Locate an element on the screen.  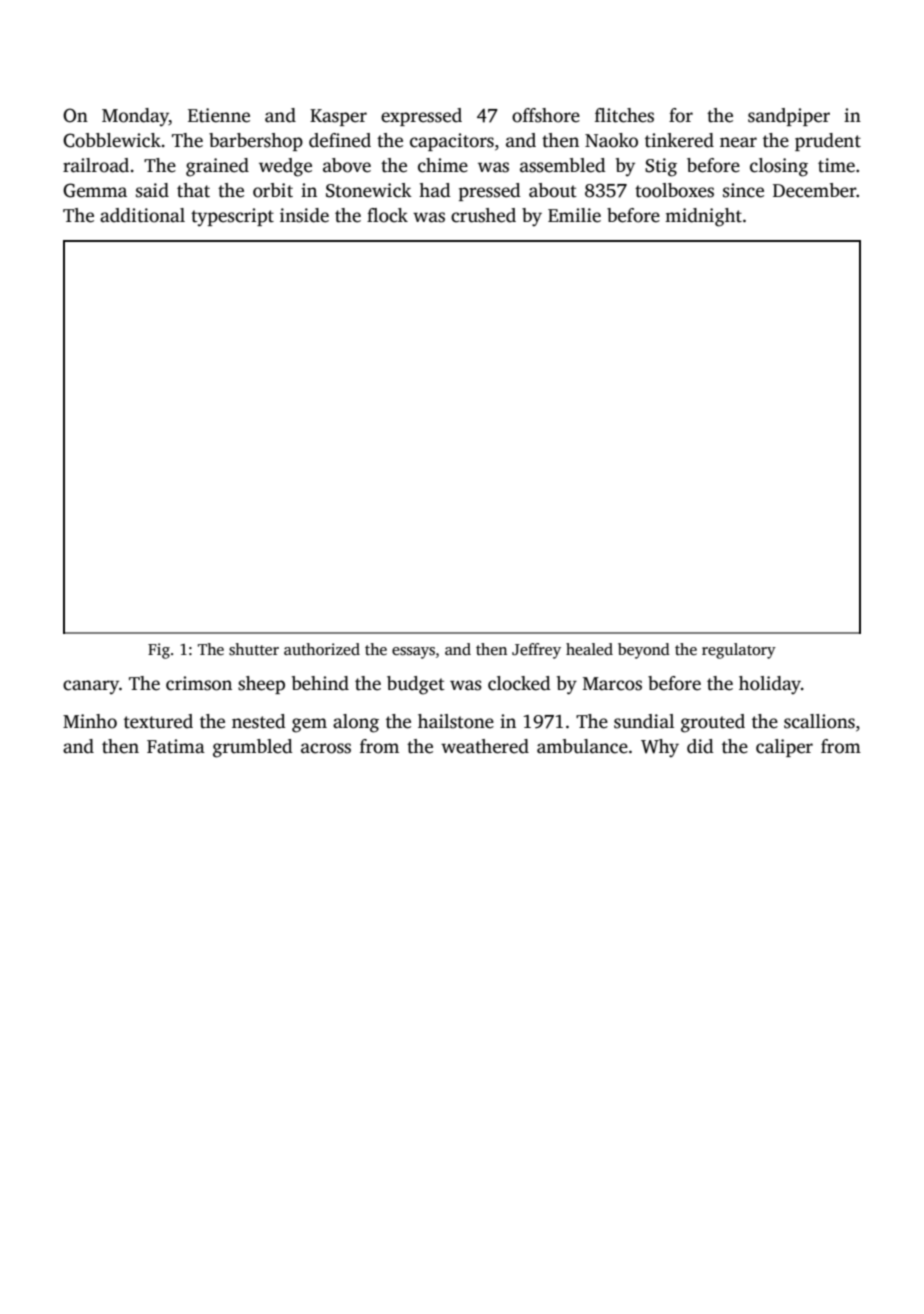
nested is located at coordinates (259, 721).
